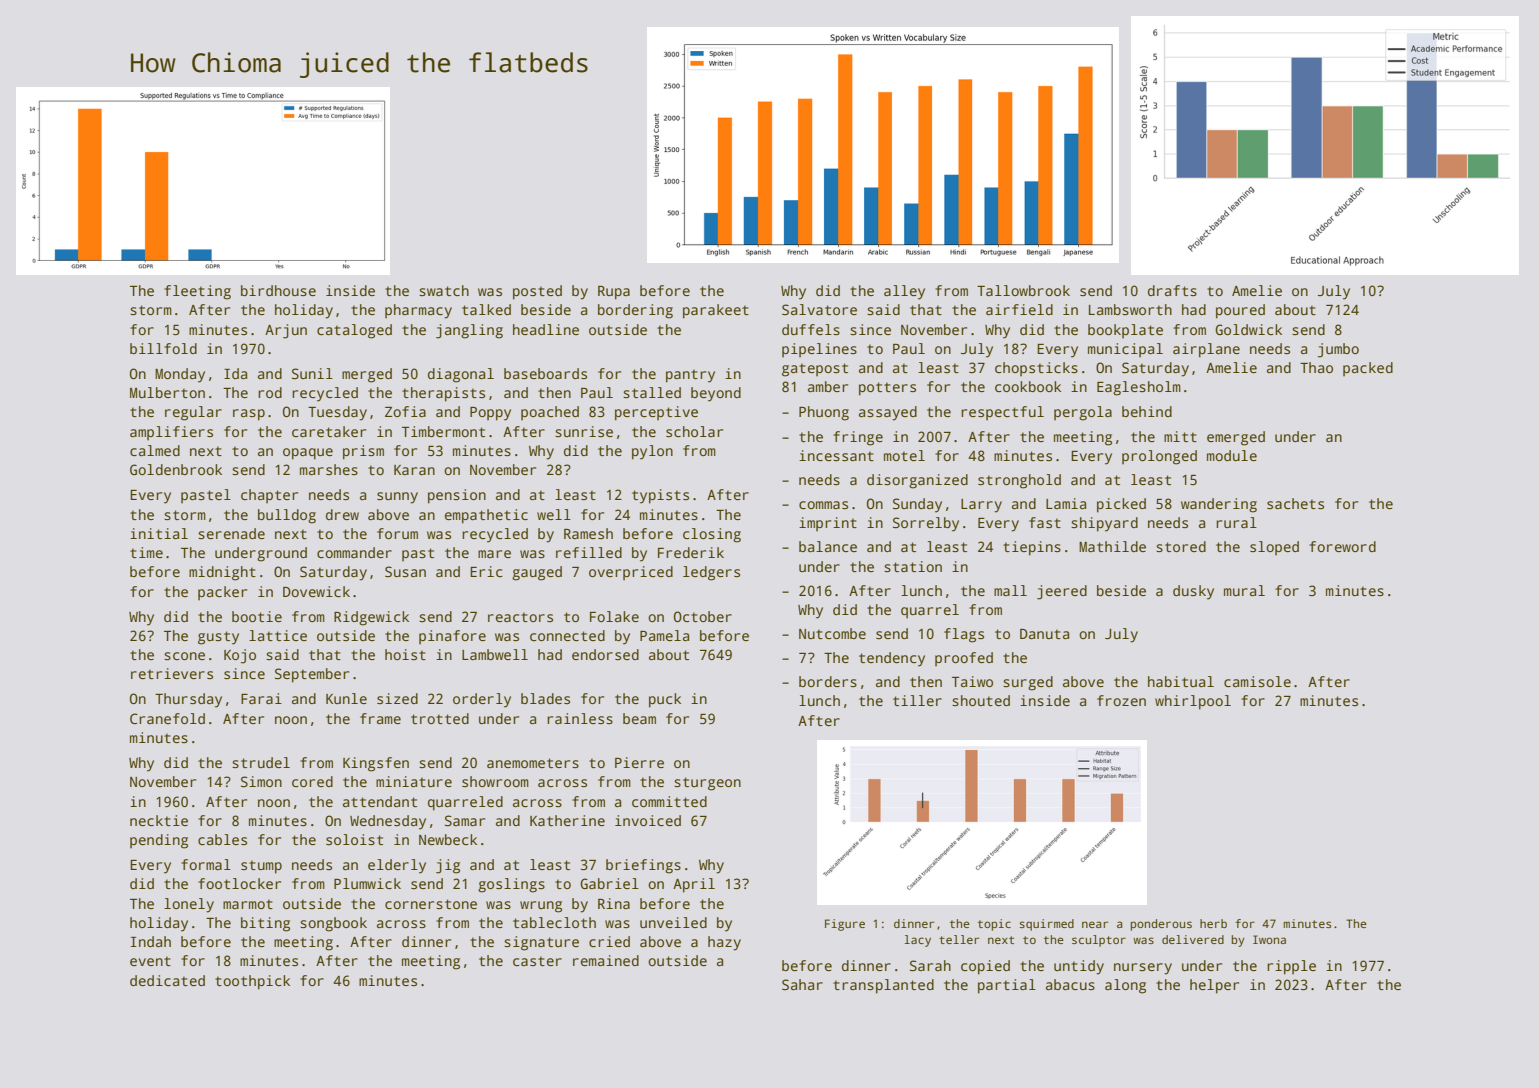 This screenshot has width=1539, height=1088. What do you see at coordinates (1295, 503) in the screenshot?
I see `sachets` at bounding box center [1295, 503].
